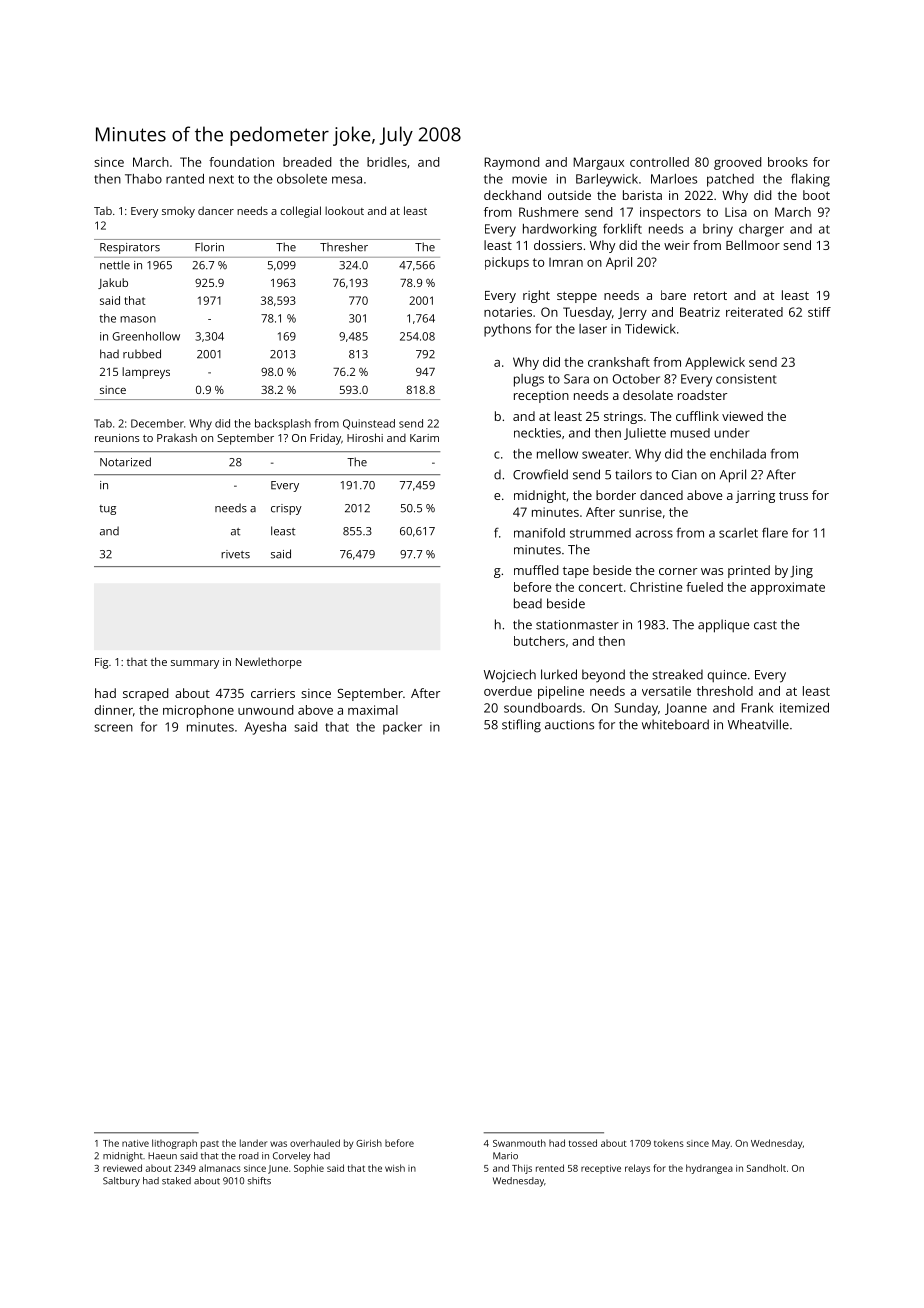 The height and width of the page is (1308, 924). Describe the element at coordinates (675, 724) in the page. I see `whiteboard` at that location.
